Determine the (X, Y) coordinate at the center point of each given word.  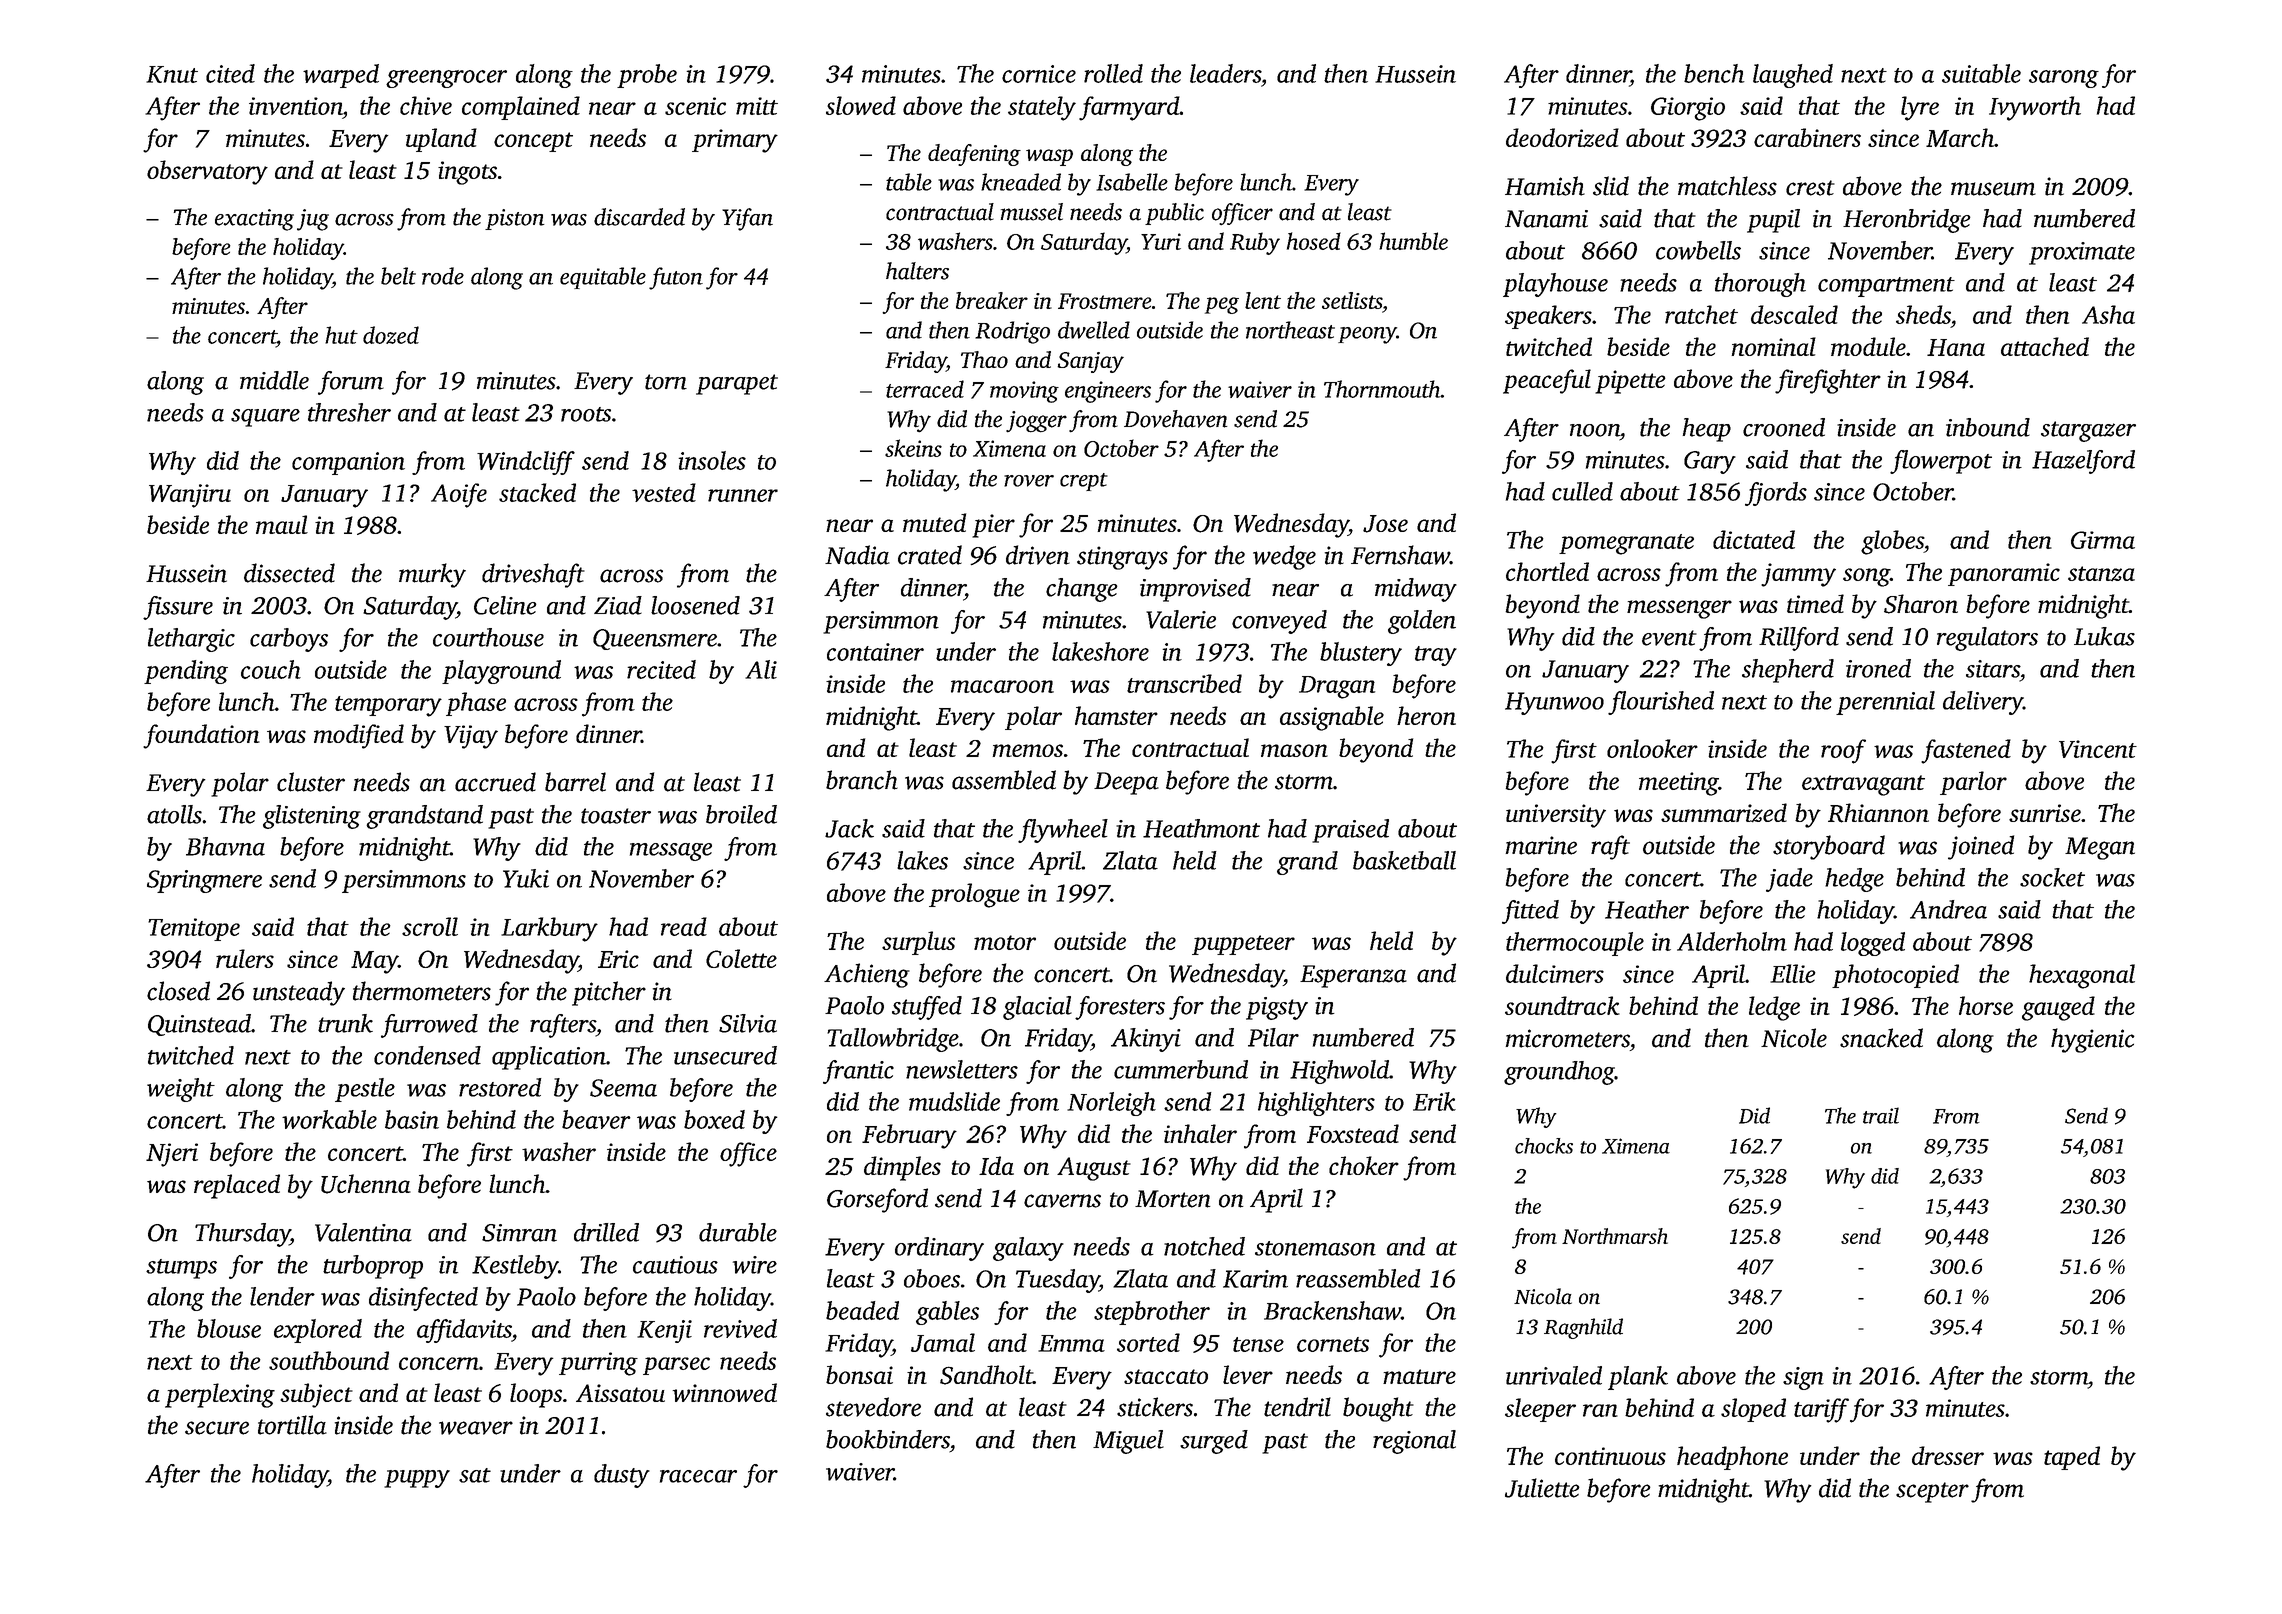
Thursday (242, 1235)
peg (1222, 305)
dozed (391, 335)
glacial (1037, 1008)
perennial (1885, 703)
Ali (761, 669)
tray (1436, 656)
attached (2045, 346)
